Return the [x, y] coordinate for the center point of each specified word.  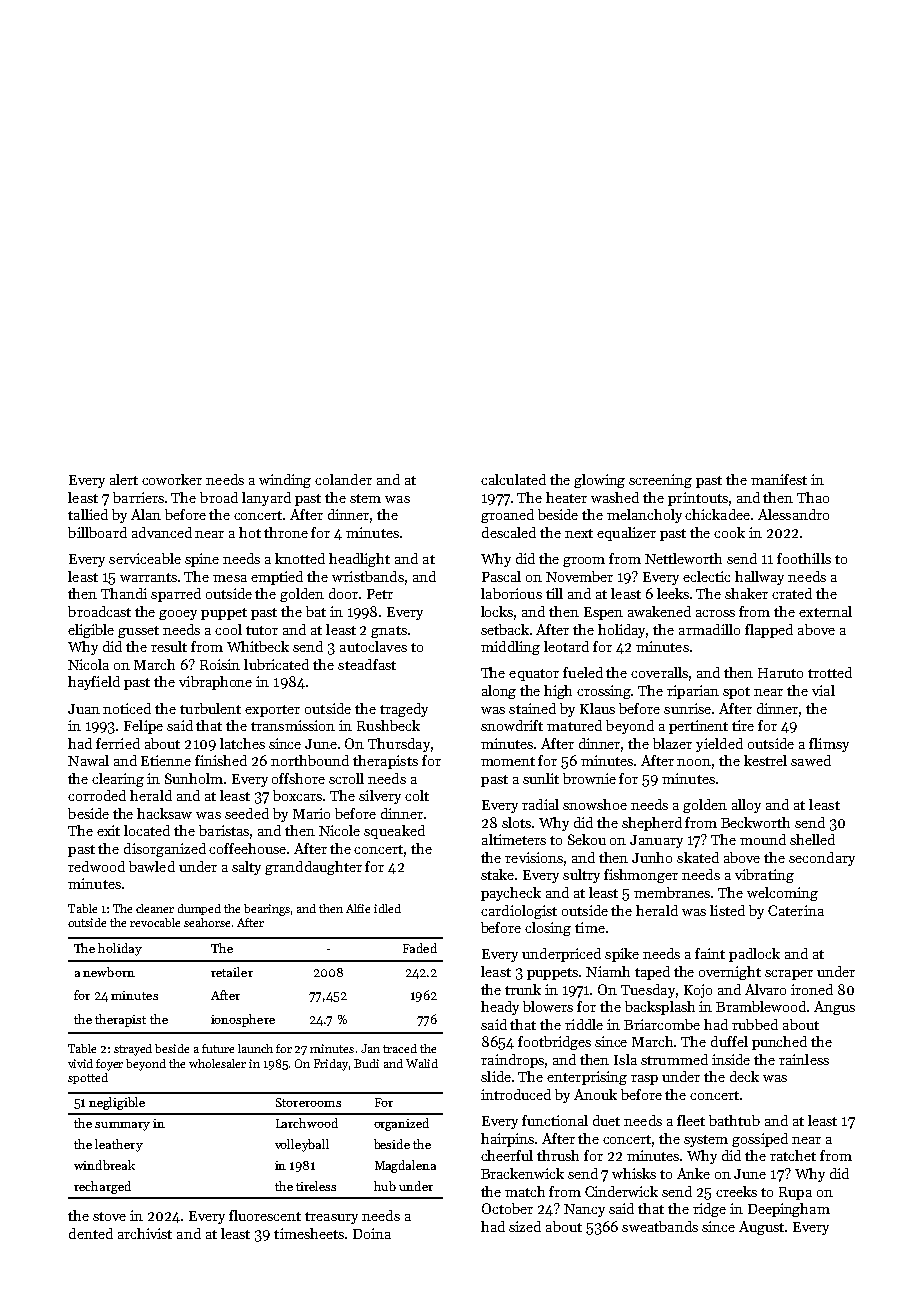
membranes [672, 892]
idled [387, 908]
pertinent [698, 727]
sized [525, 1226]
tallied [88, 514]
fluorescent [265, 1215]
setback [505, 629]
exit [108, 830]
